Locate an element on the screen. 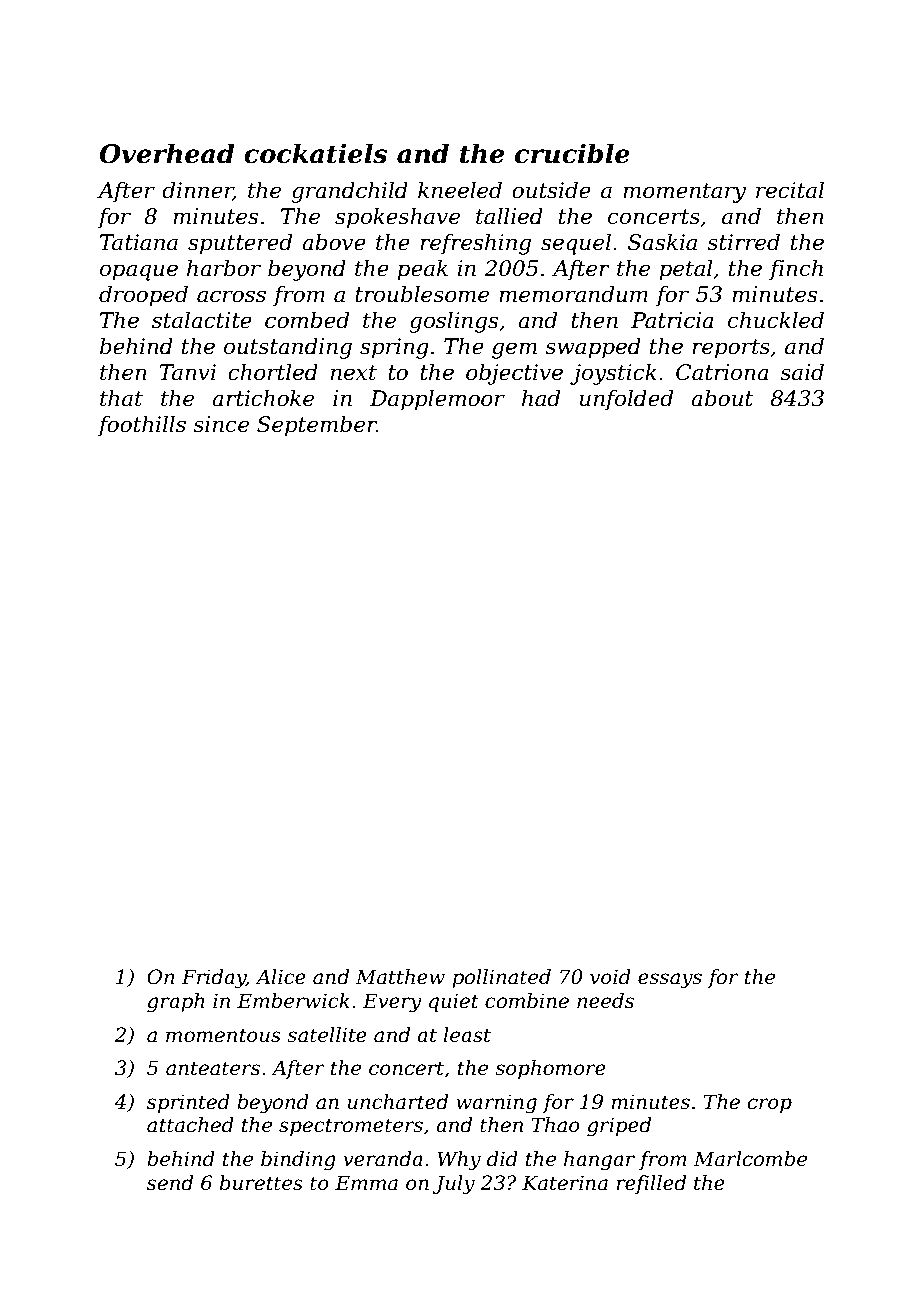  since is located at coordinates (221, 424).
